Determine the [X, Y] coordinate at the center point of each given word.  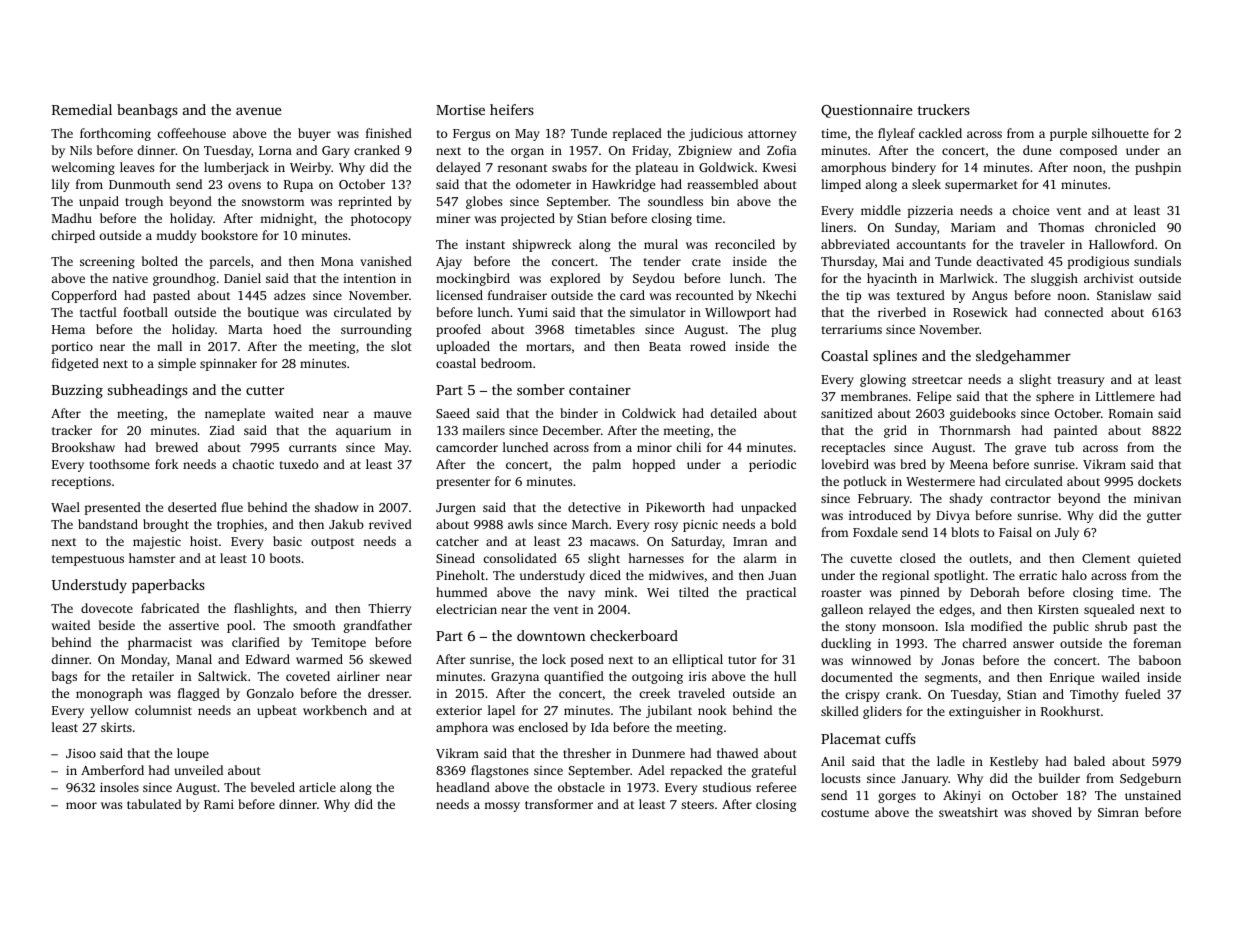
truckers [944, 109]
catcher [457, 541]
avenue [258, 111]
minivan [1157, 498]
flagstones [499, 771]
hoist [204, 541]
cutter [265, 390]
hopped [653, 465]
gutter [1164, 517]
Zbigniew [705, 151]
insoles [119, 787]
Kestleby [1014, 762]
